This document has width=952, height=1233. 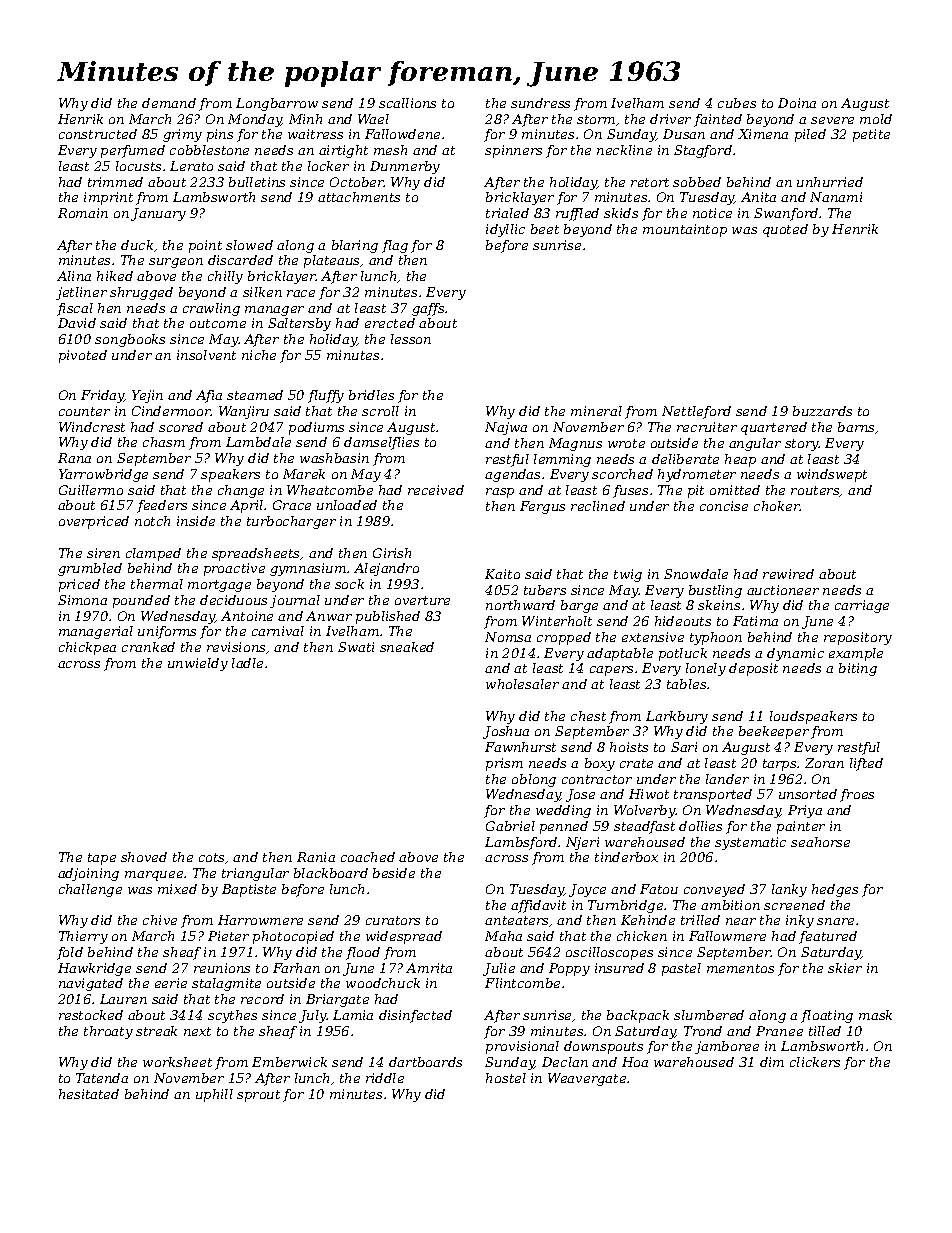 I want to click on ladle, so click(x=247, y=663).
